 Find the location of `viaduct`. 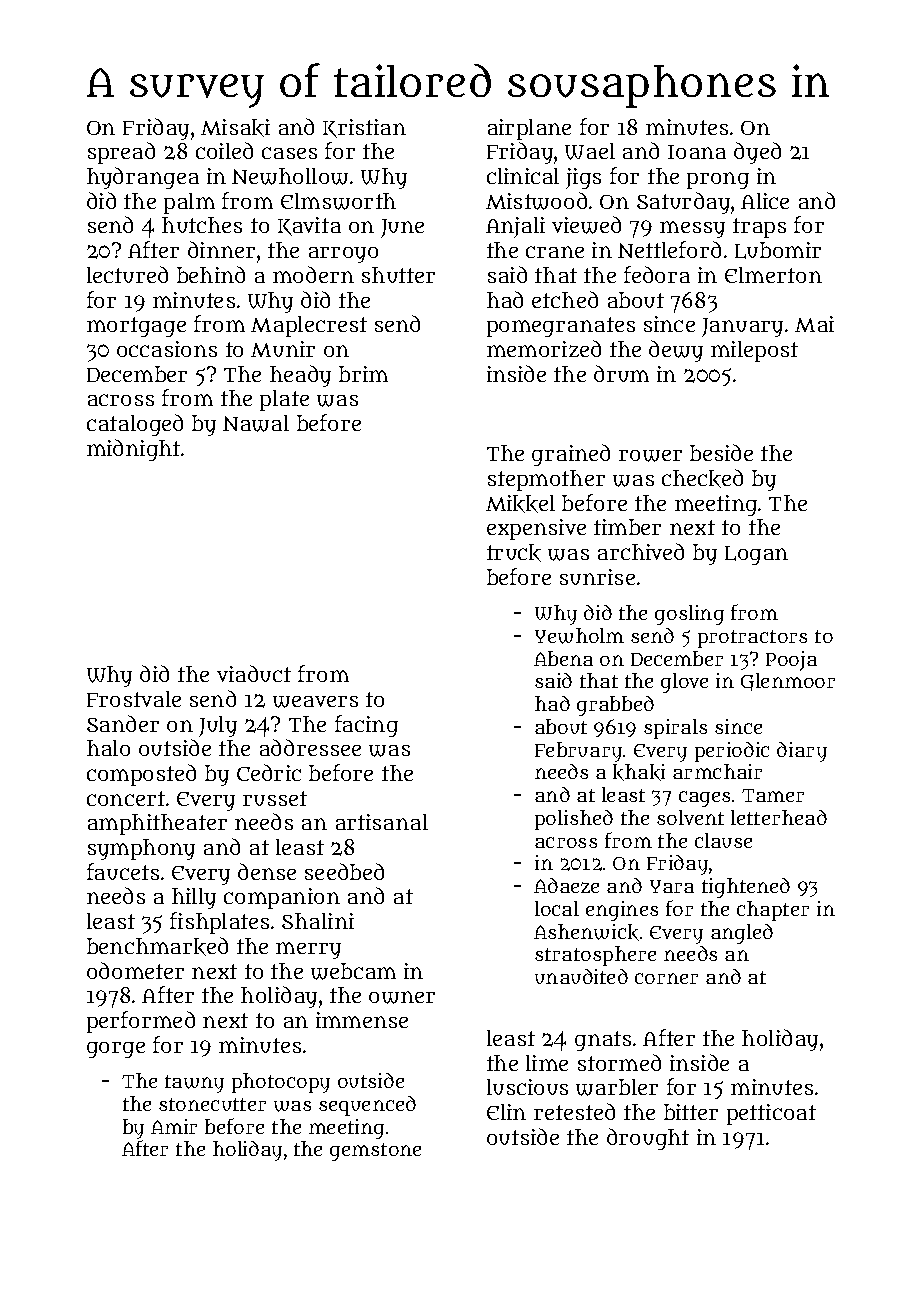

viaduct is located at coordinates (254, 673).
